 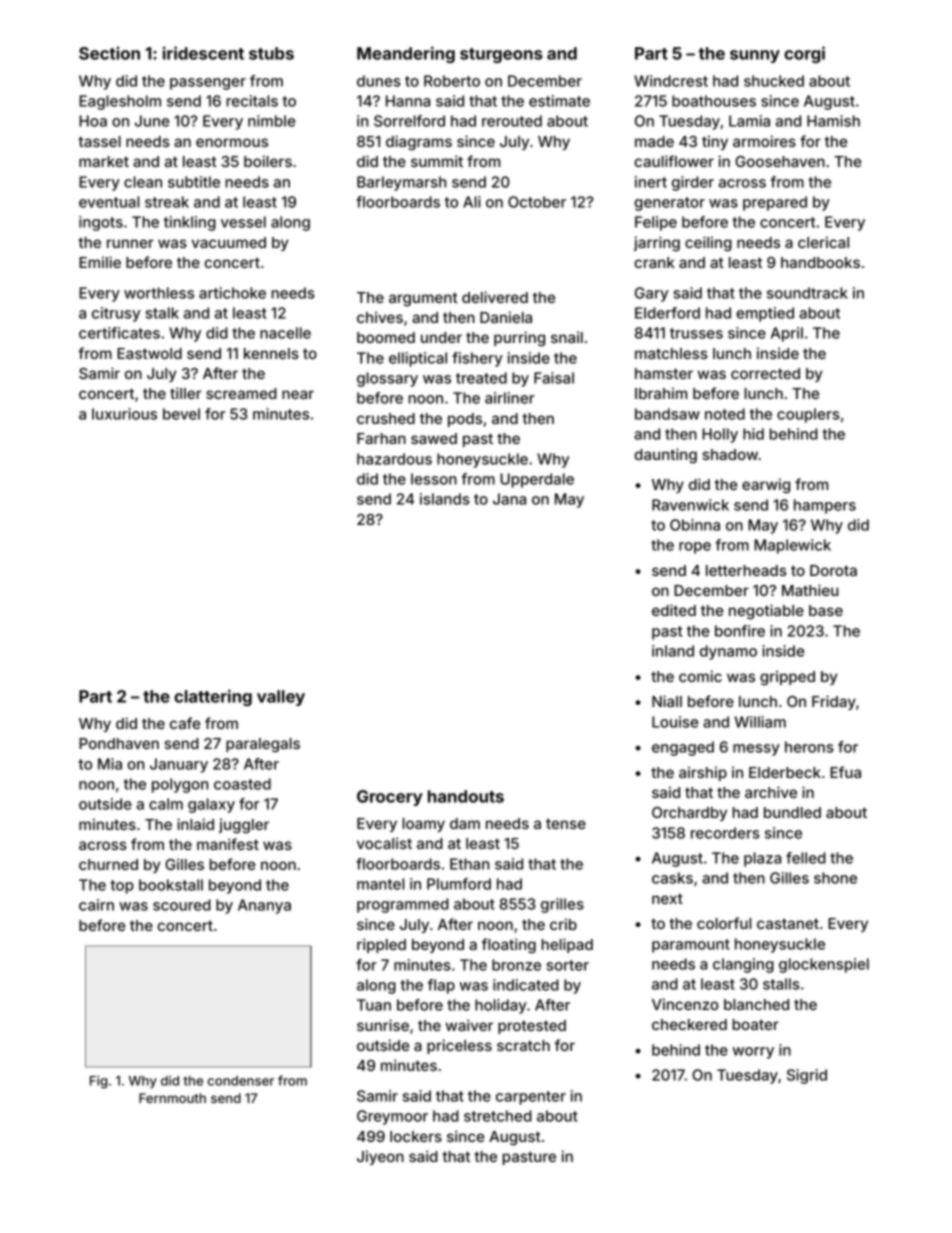 I want to click on islands, so click(x=445, y=499).
